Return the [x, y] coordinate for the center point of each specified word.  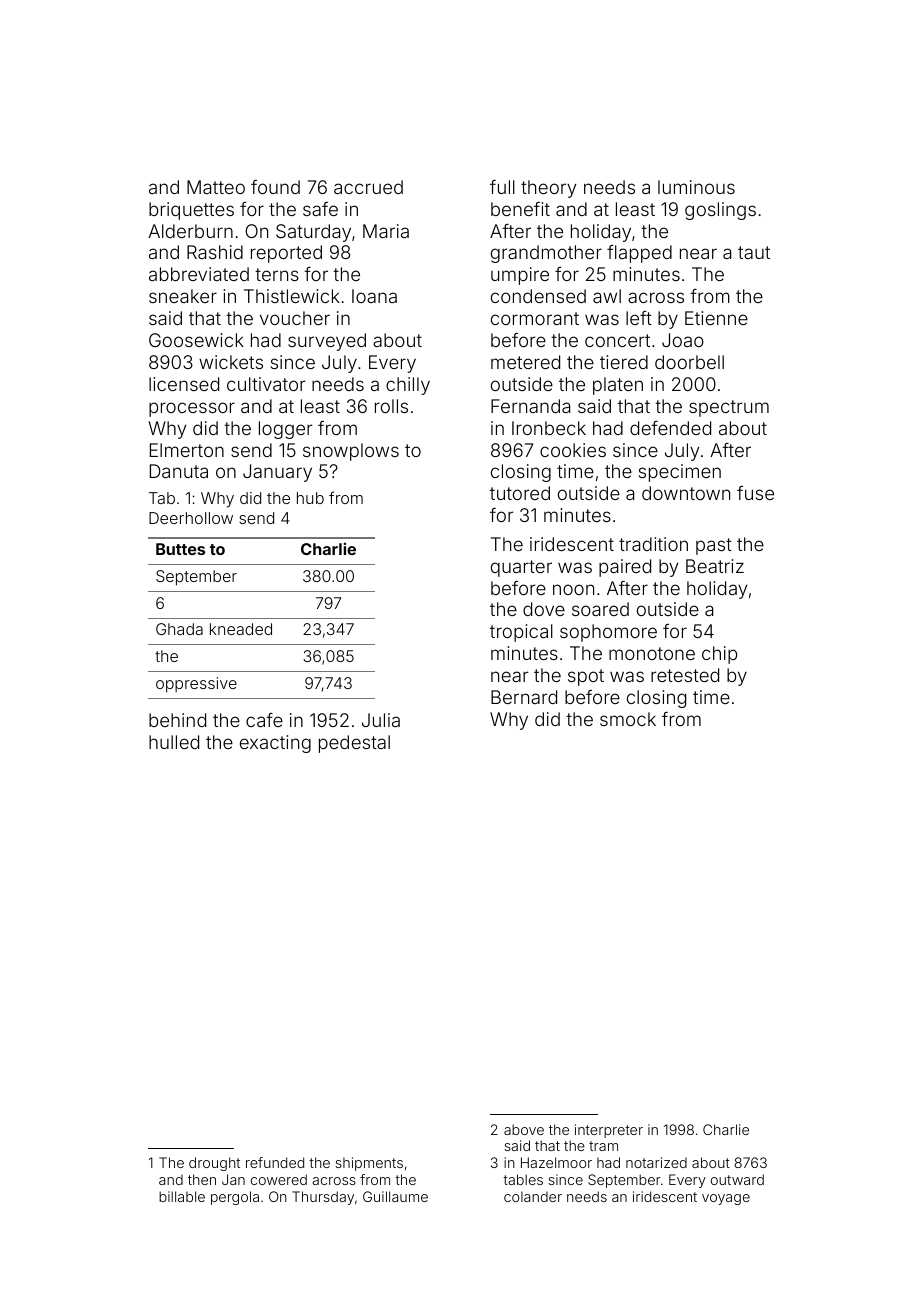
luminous [696, 187]
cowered [279, 1179]
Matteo [216, 187]
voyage [726, 1199]
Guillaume [395, 1196]
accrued [368, 187]
